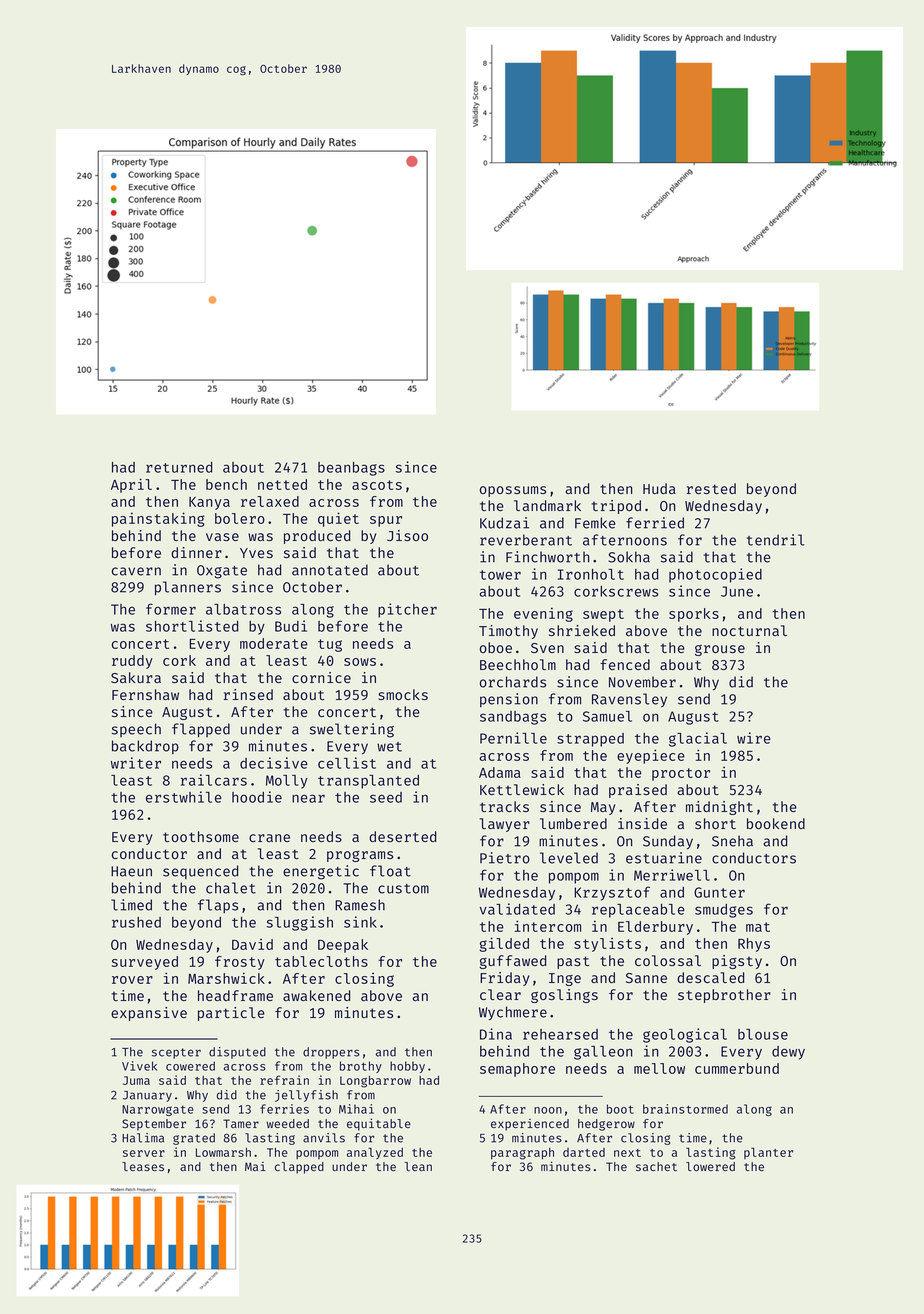 Image resolution: width=924 pixels, height=1314 pixels. Describe the element at coordinates (711, 488) in the image. I see `rested` at that location.
